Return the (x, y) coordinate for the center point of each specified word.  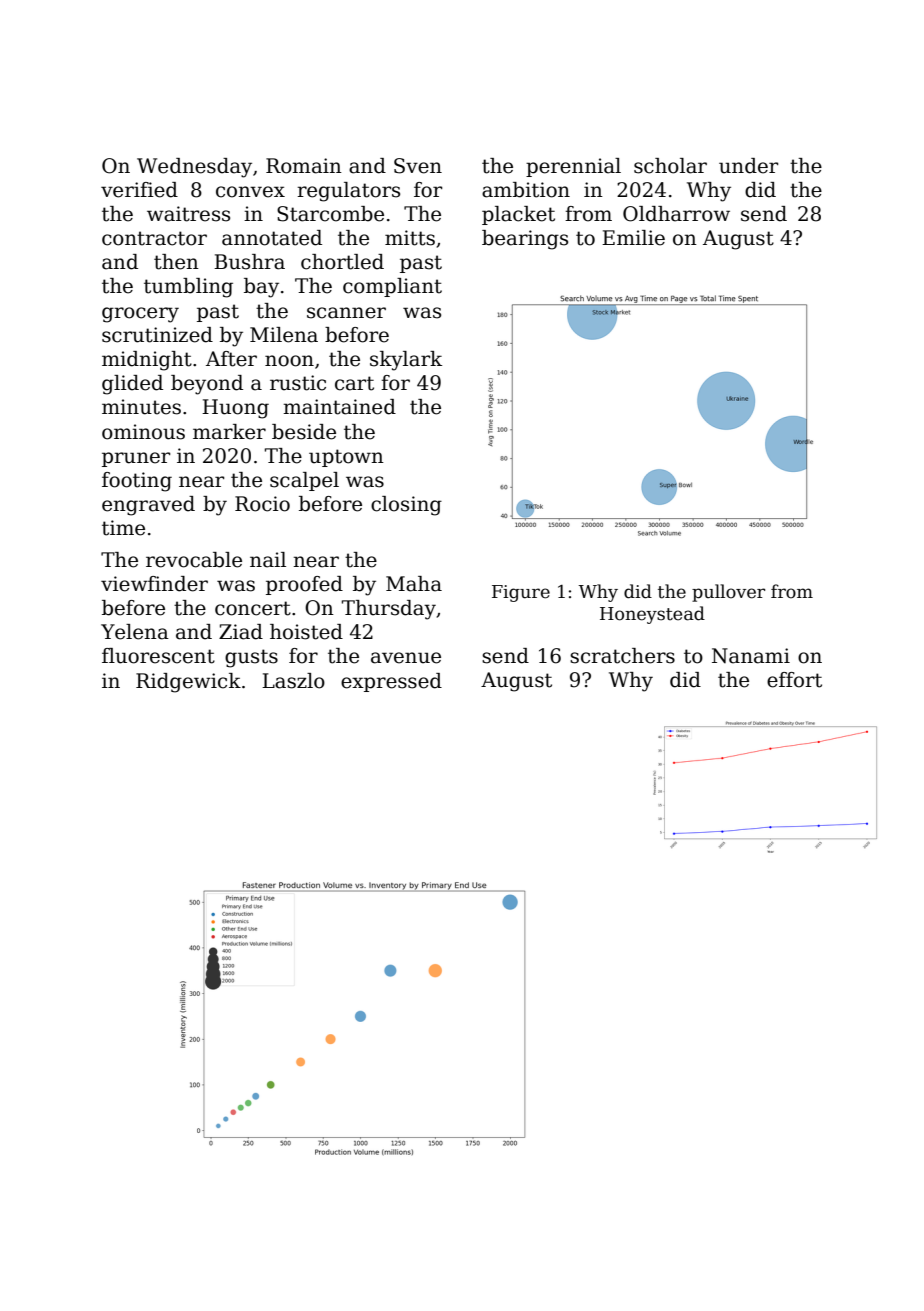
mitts (410, 238)
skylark (406, 361)
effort (794, 680)
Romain (304, 166)
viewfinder (154, 584)
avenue (406, 658)
